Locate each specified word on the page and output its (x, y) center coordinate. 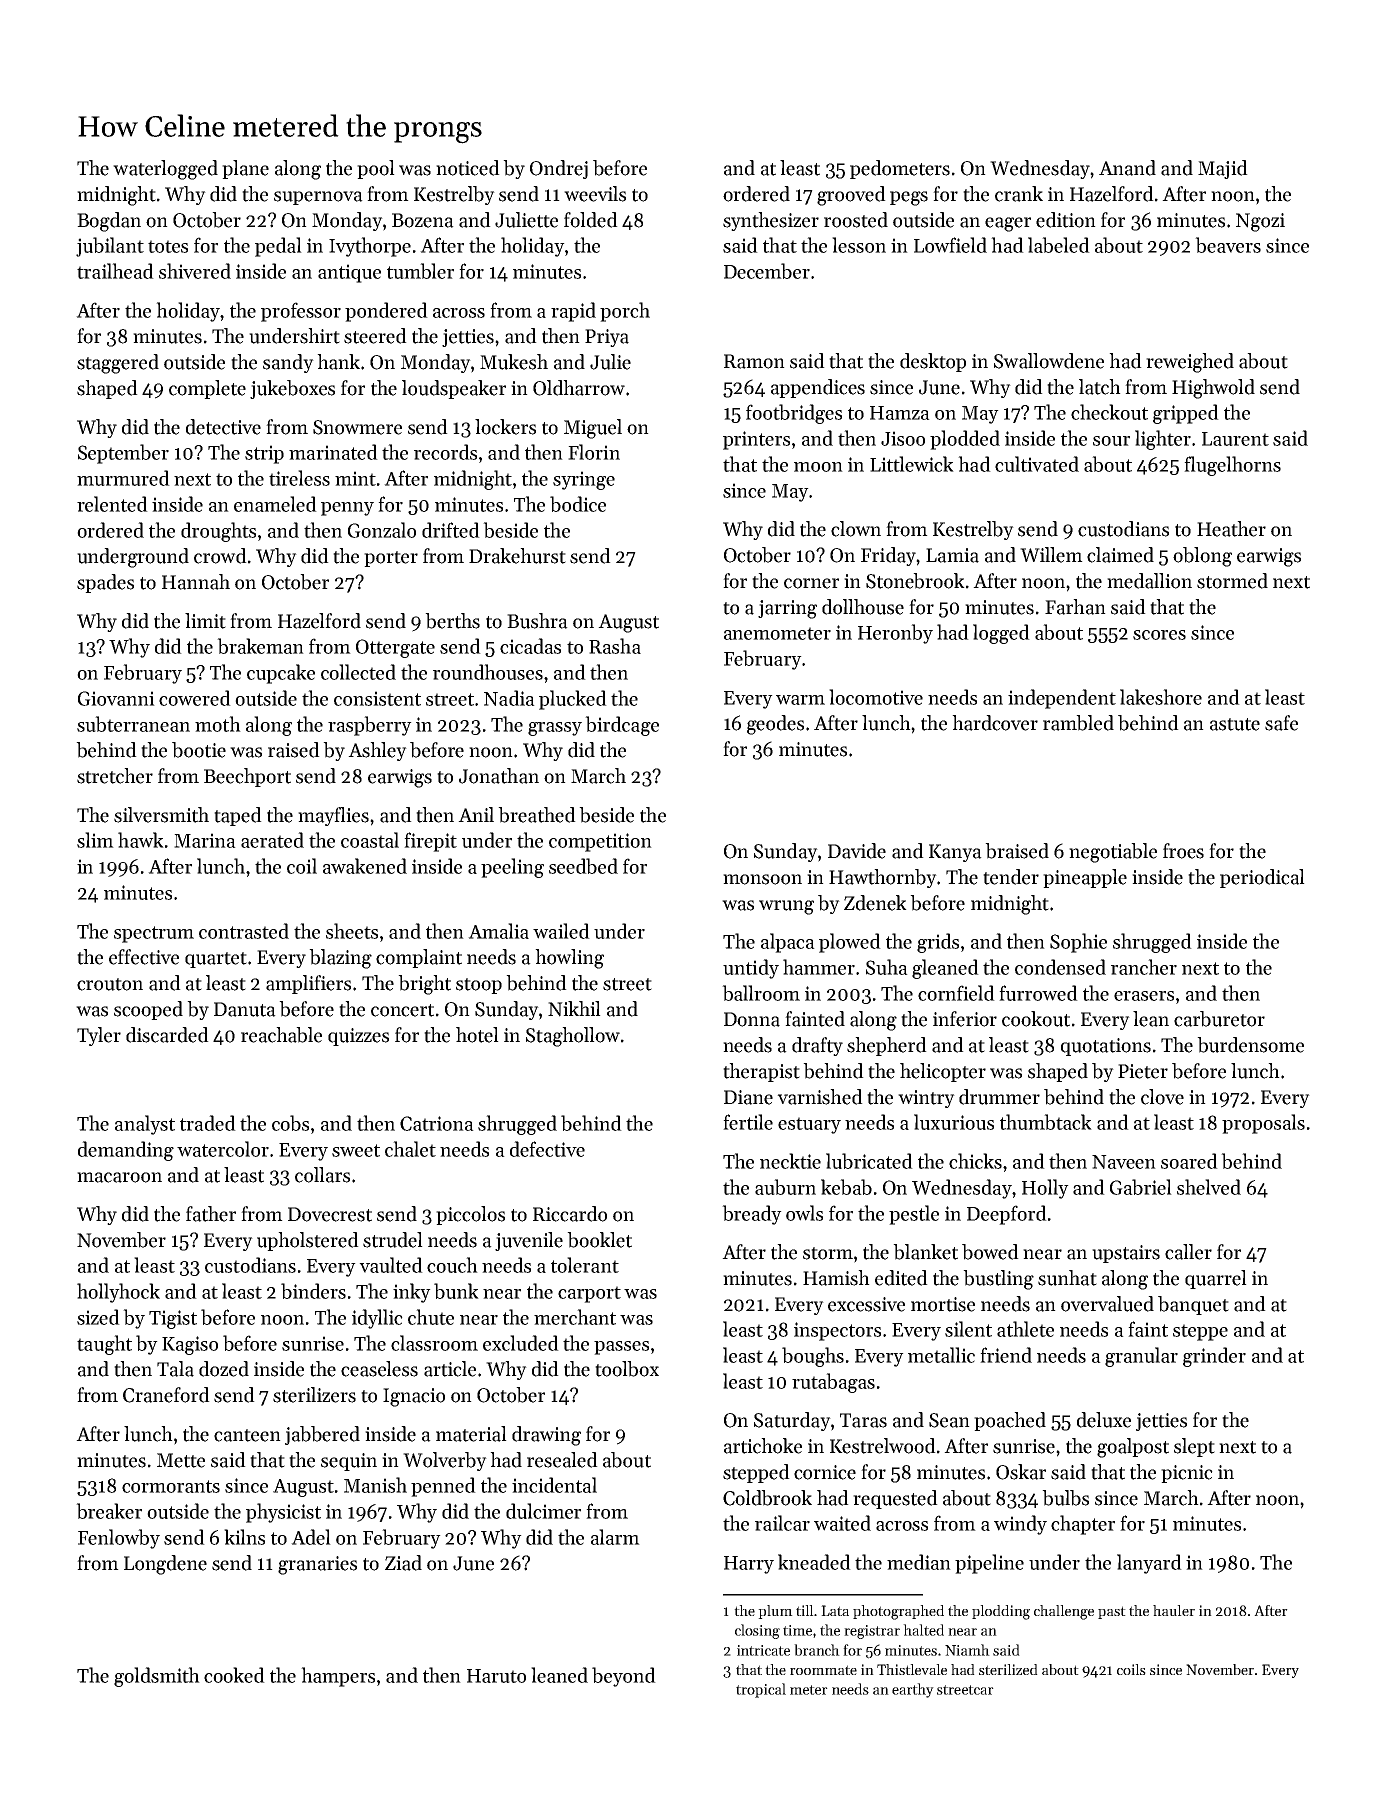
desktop (933, 362)
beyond (624, 1677)
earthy (913, 1690)
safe (1281, 723)
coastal (370, 840)
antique (349, 273)
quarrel (1216, 1279)
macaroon (119, 1177)
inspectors (837, 1331)
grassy (555, 729)
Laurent (1235, 439)
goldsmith (157, 1677)
